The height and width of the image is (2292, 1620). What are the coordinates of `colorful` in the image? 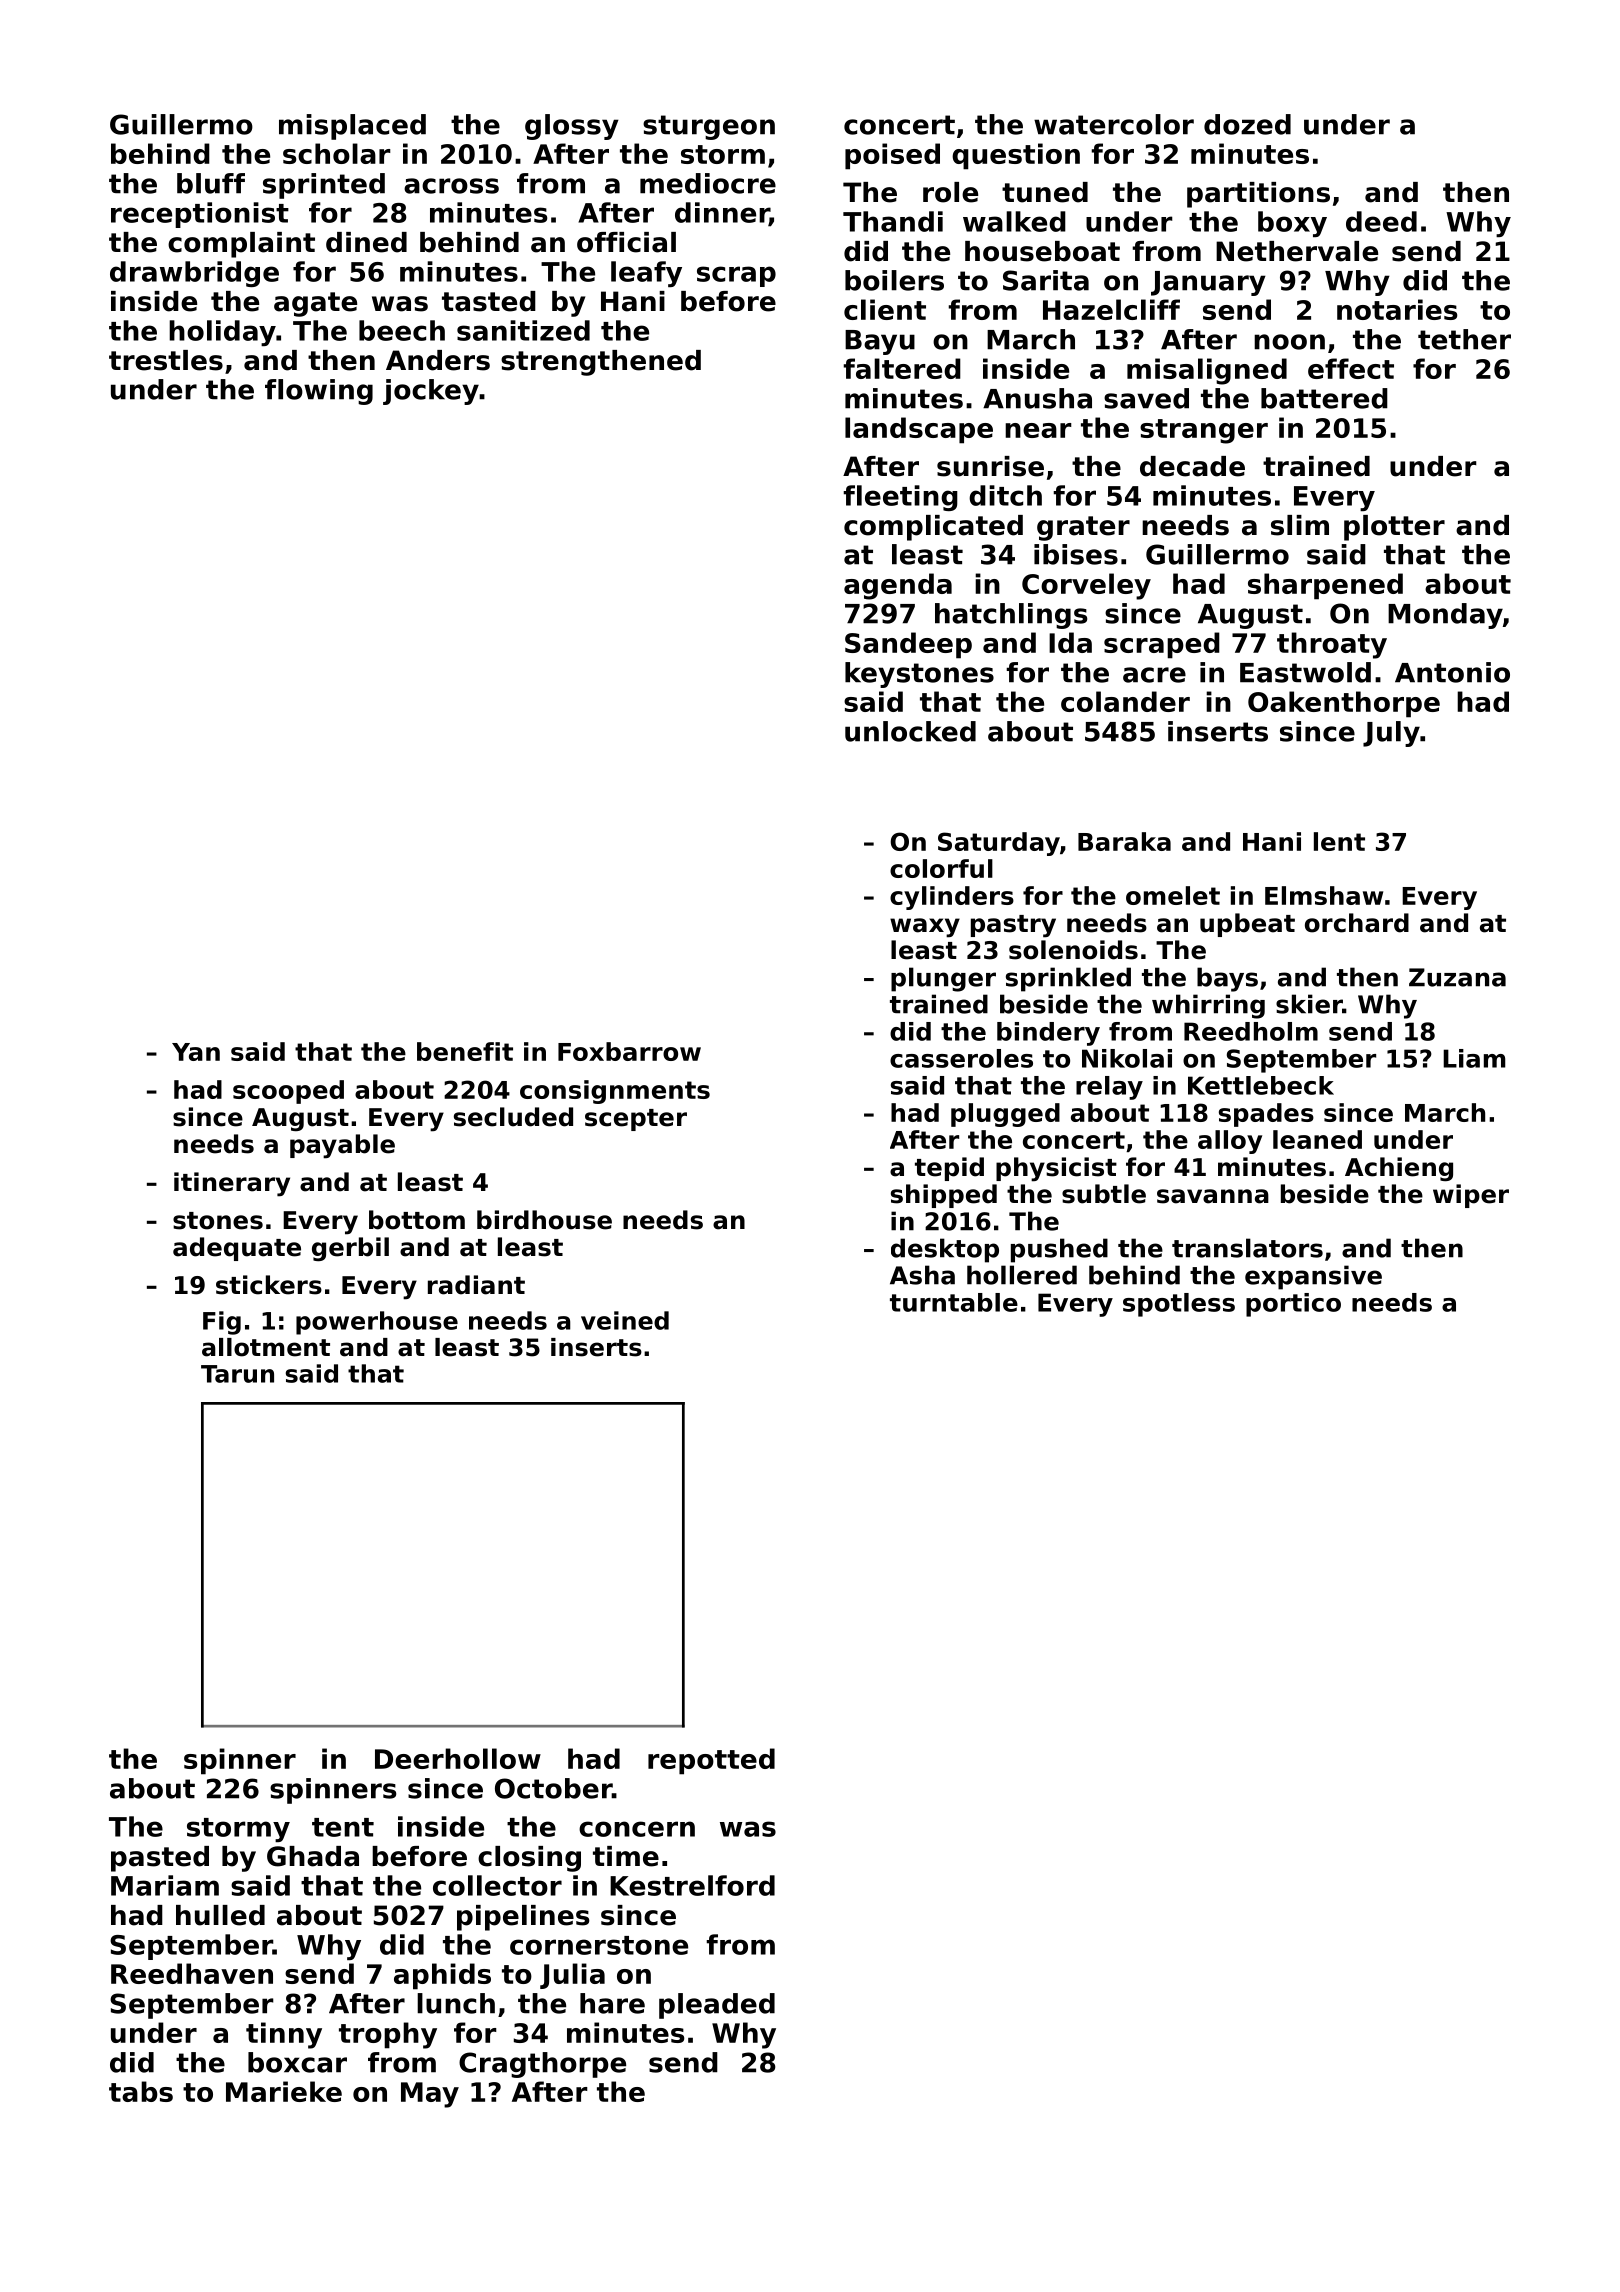 It's located at (941, 868).
